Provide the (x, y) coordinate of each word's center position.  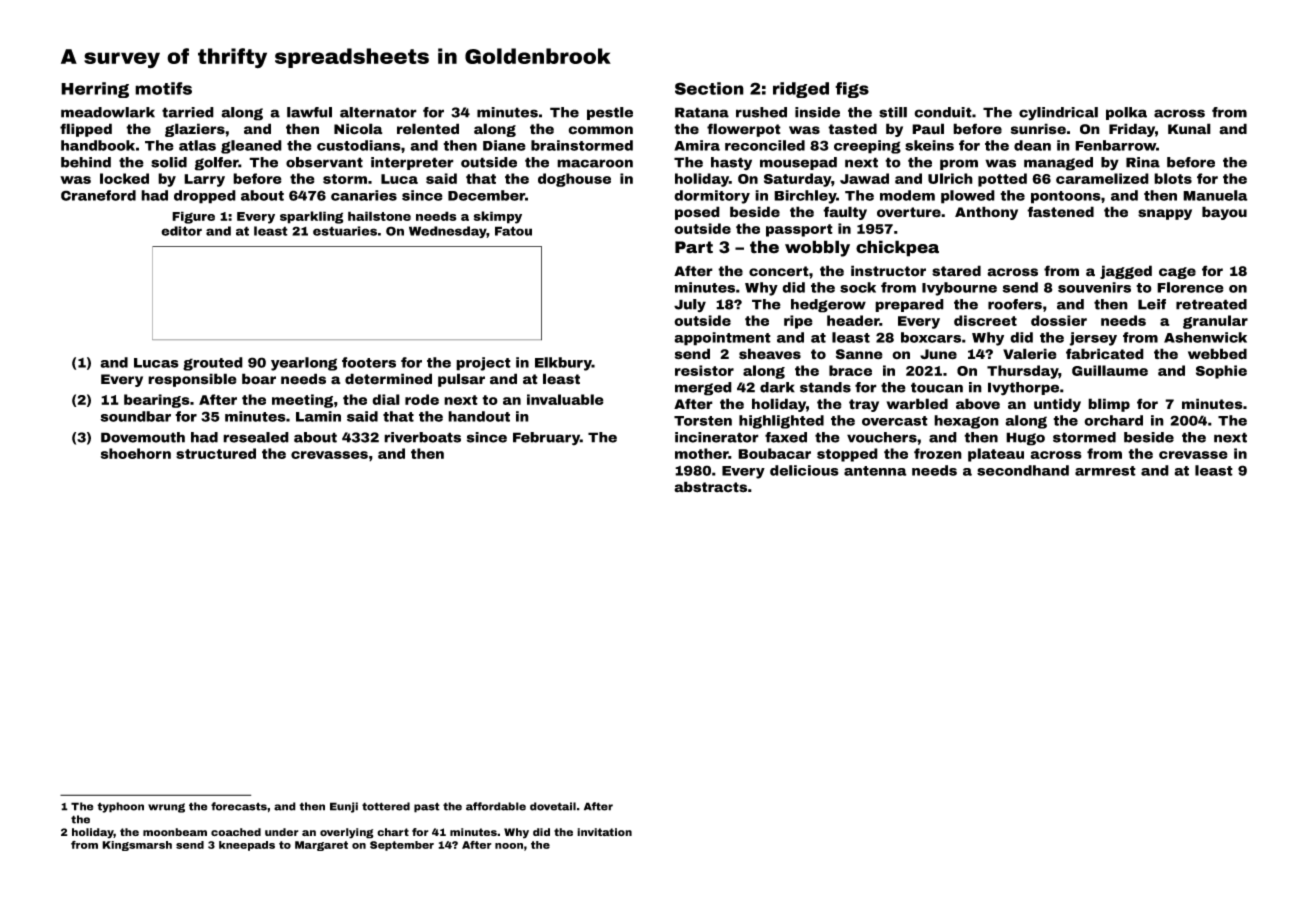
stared (956, 271)
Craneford (98, 195)
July (690, 306)
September (402, 846)
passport (799, 230)
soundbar (135, 416)
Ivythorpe (1023, 389)
